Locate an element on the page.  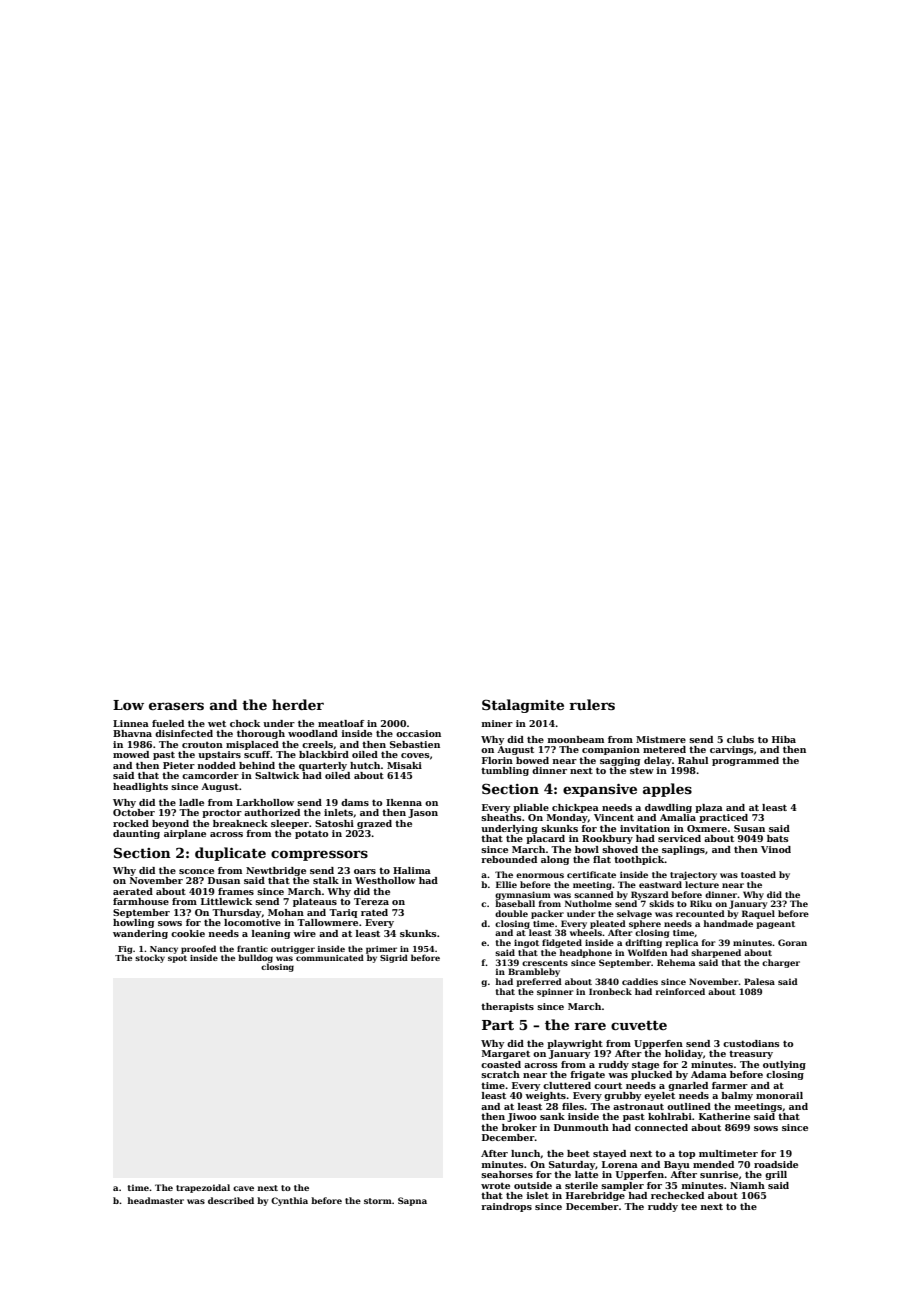
Linnea is located at coordinates (131, 723).
